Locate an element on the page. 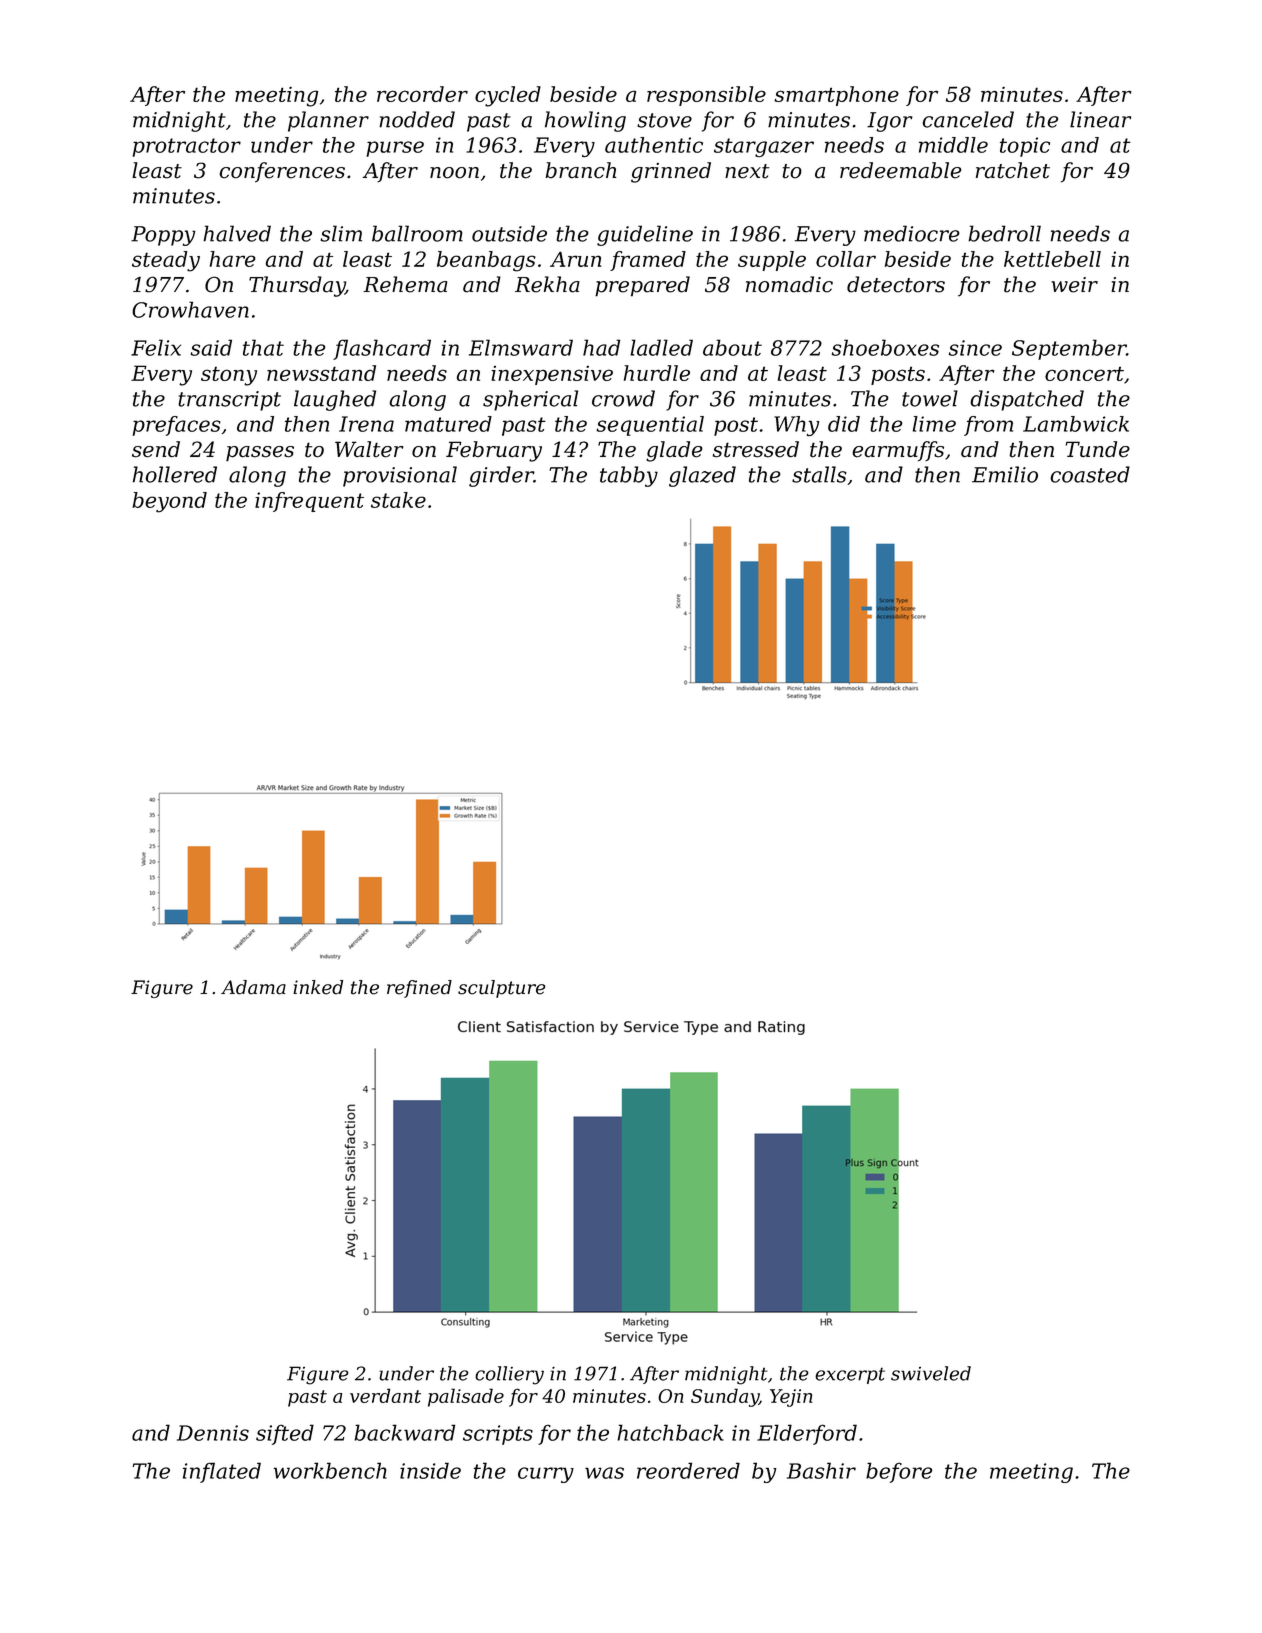 The height and width of the page is (1633, 1262). workbench is located at coordinates (330, 1470).
